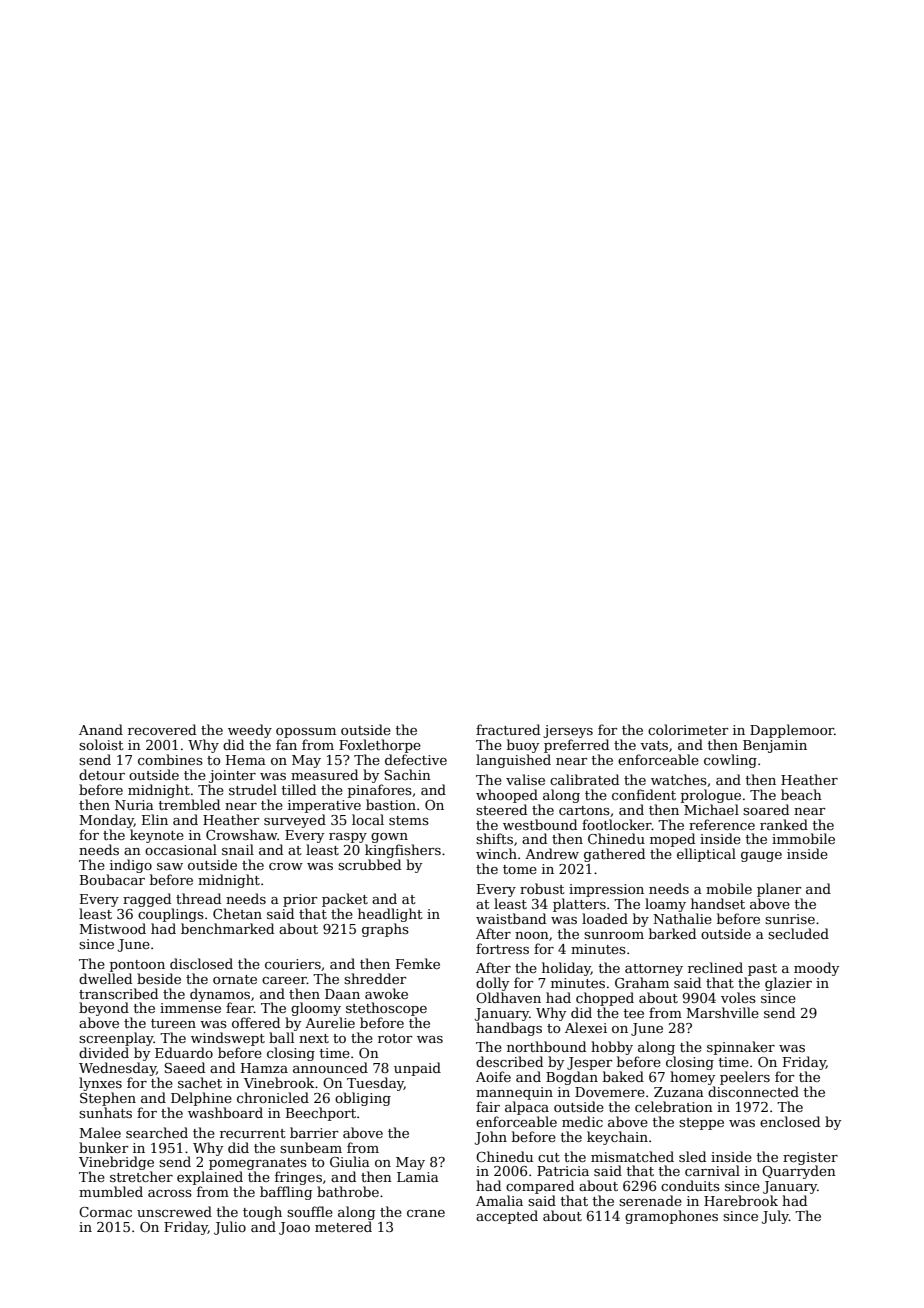 This image has height=1308, width=924. I want to click on tureen, so click(173, 1023).
